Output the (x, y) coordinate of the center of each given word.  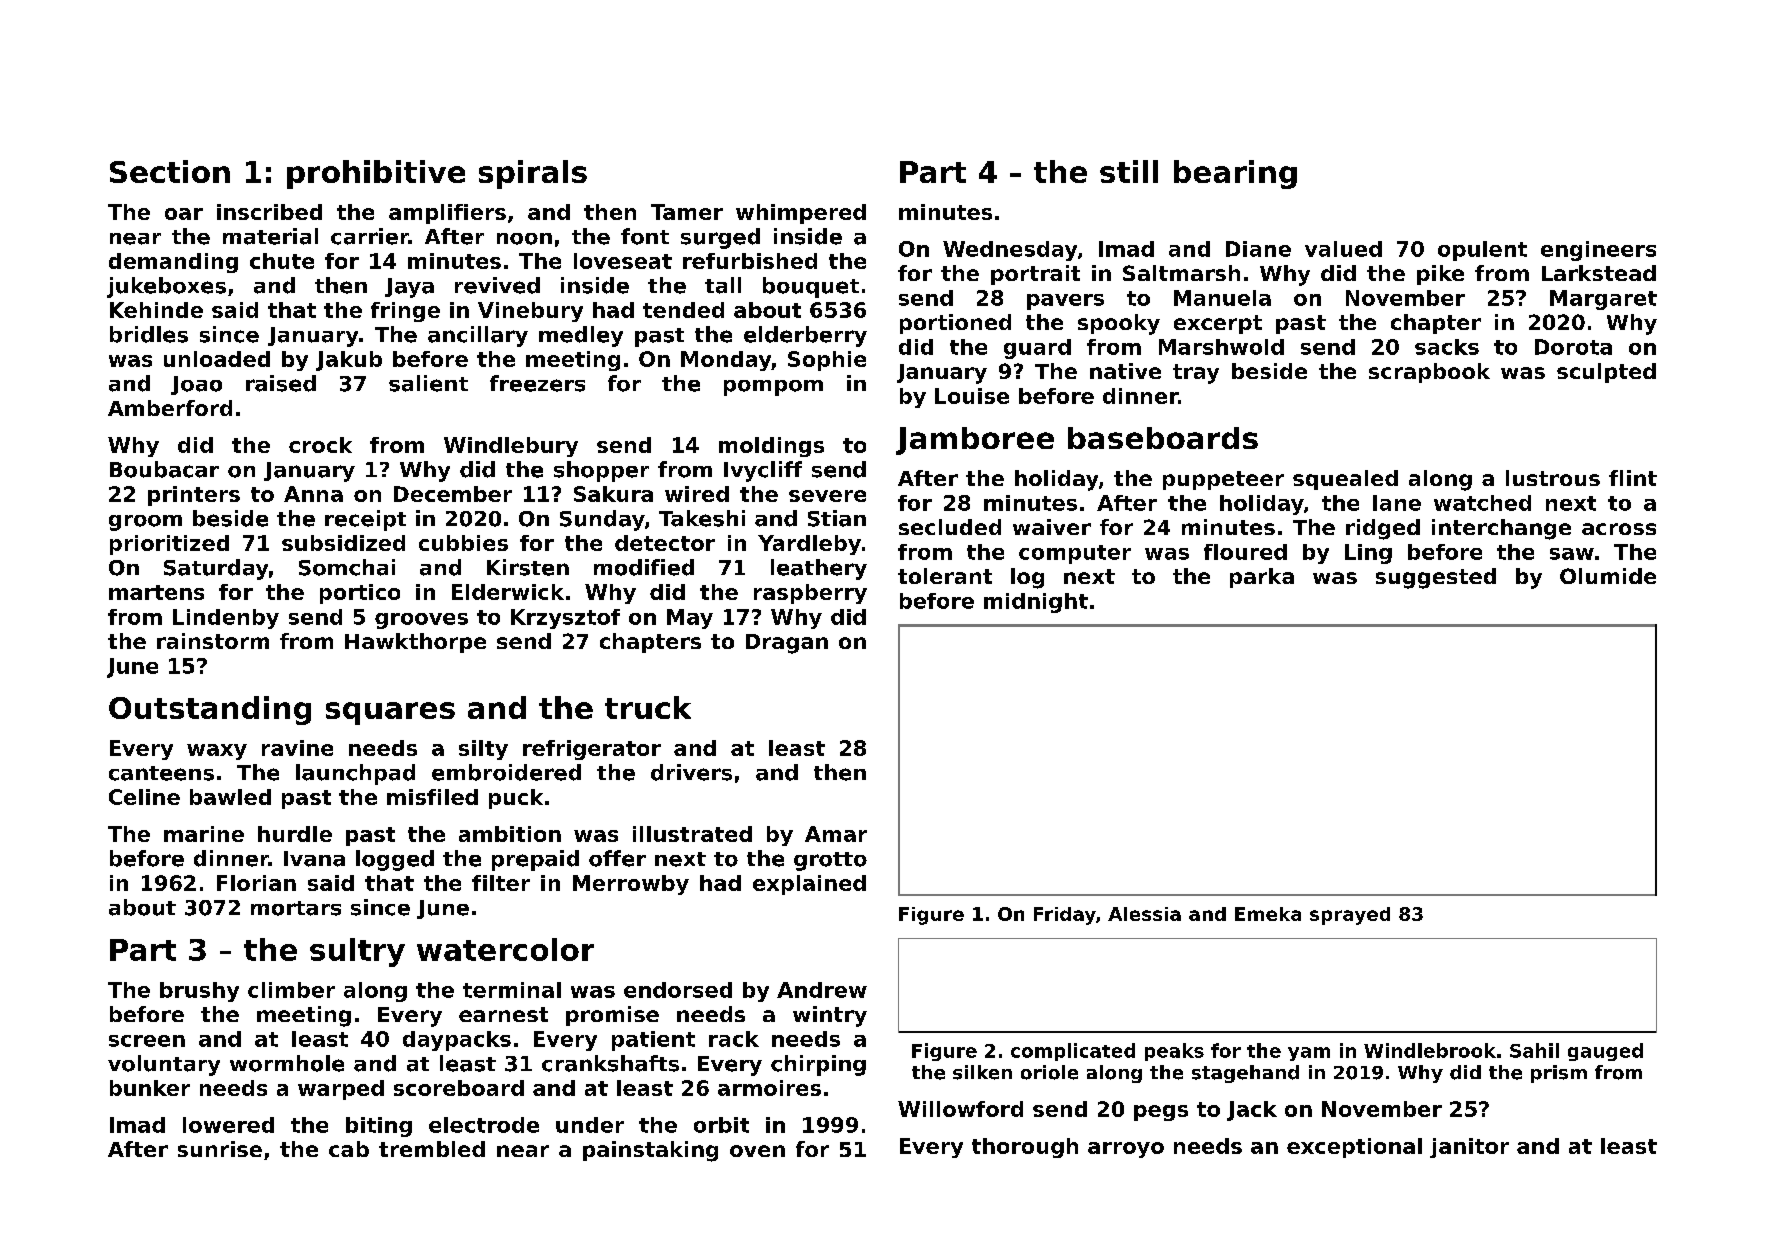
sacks (1447, 347)
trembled (432, 1149)
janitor (1469, 1148)
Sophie (827, 361)
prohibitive (376, 174)
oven (757, 1151)
